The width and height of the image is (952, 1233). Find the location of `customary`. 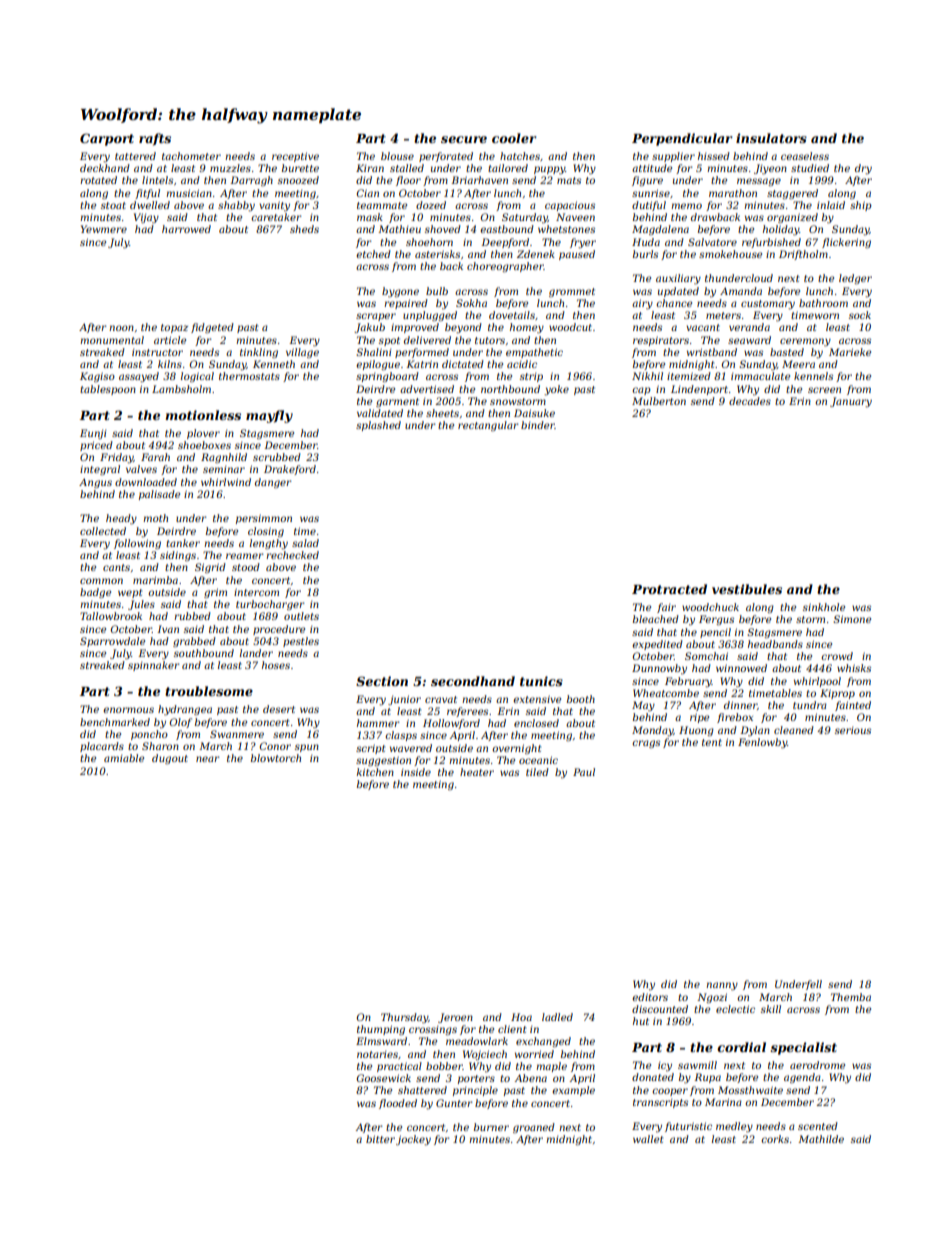

customary is located at coordinates (768, 305).
